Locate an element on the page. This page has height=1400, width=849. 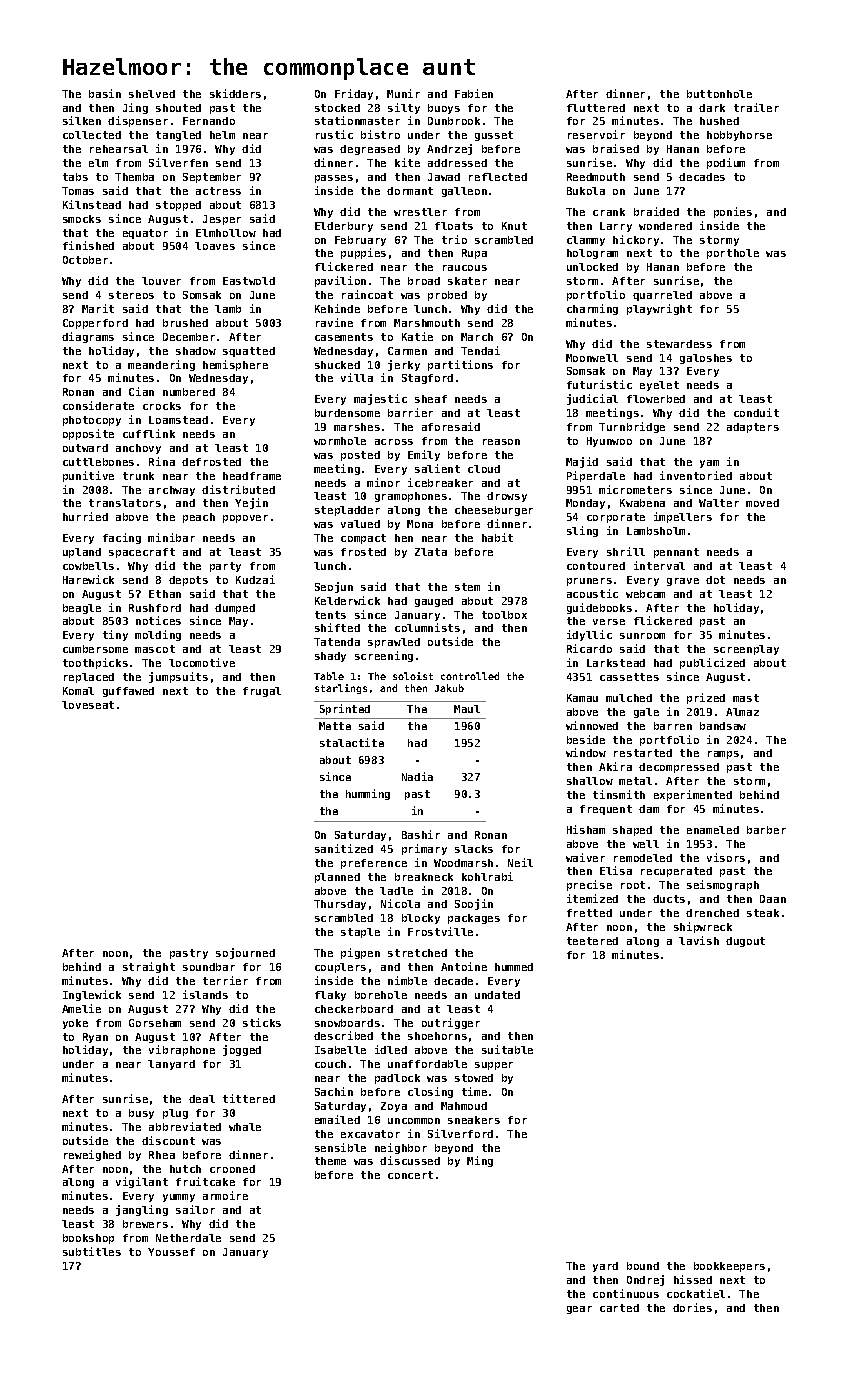
Munir is located at coordinates (403, 93).
